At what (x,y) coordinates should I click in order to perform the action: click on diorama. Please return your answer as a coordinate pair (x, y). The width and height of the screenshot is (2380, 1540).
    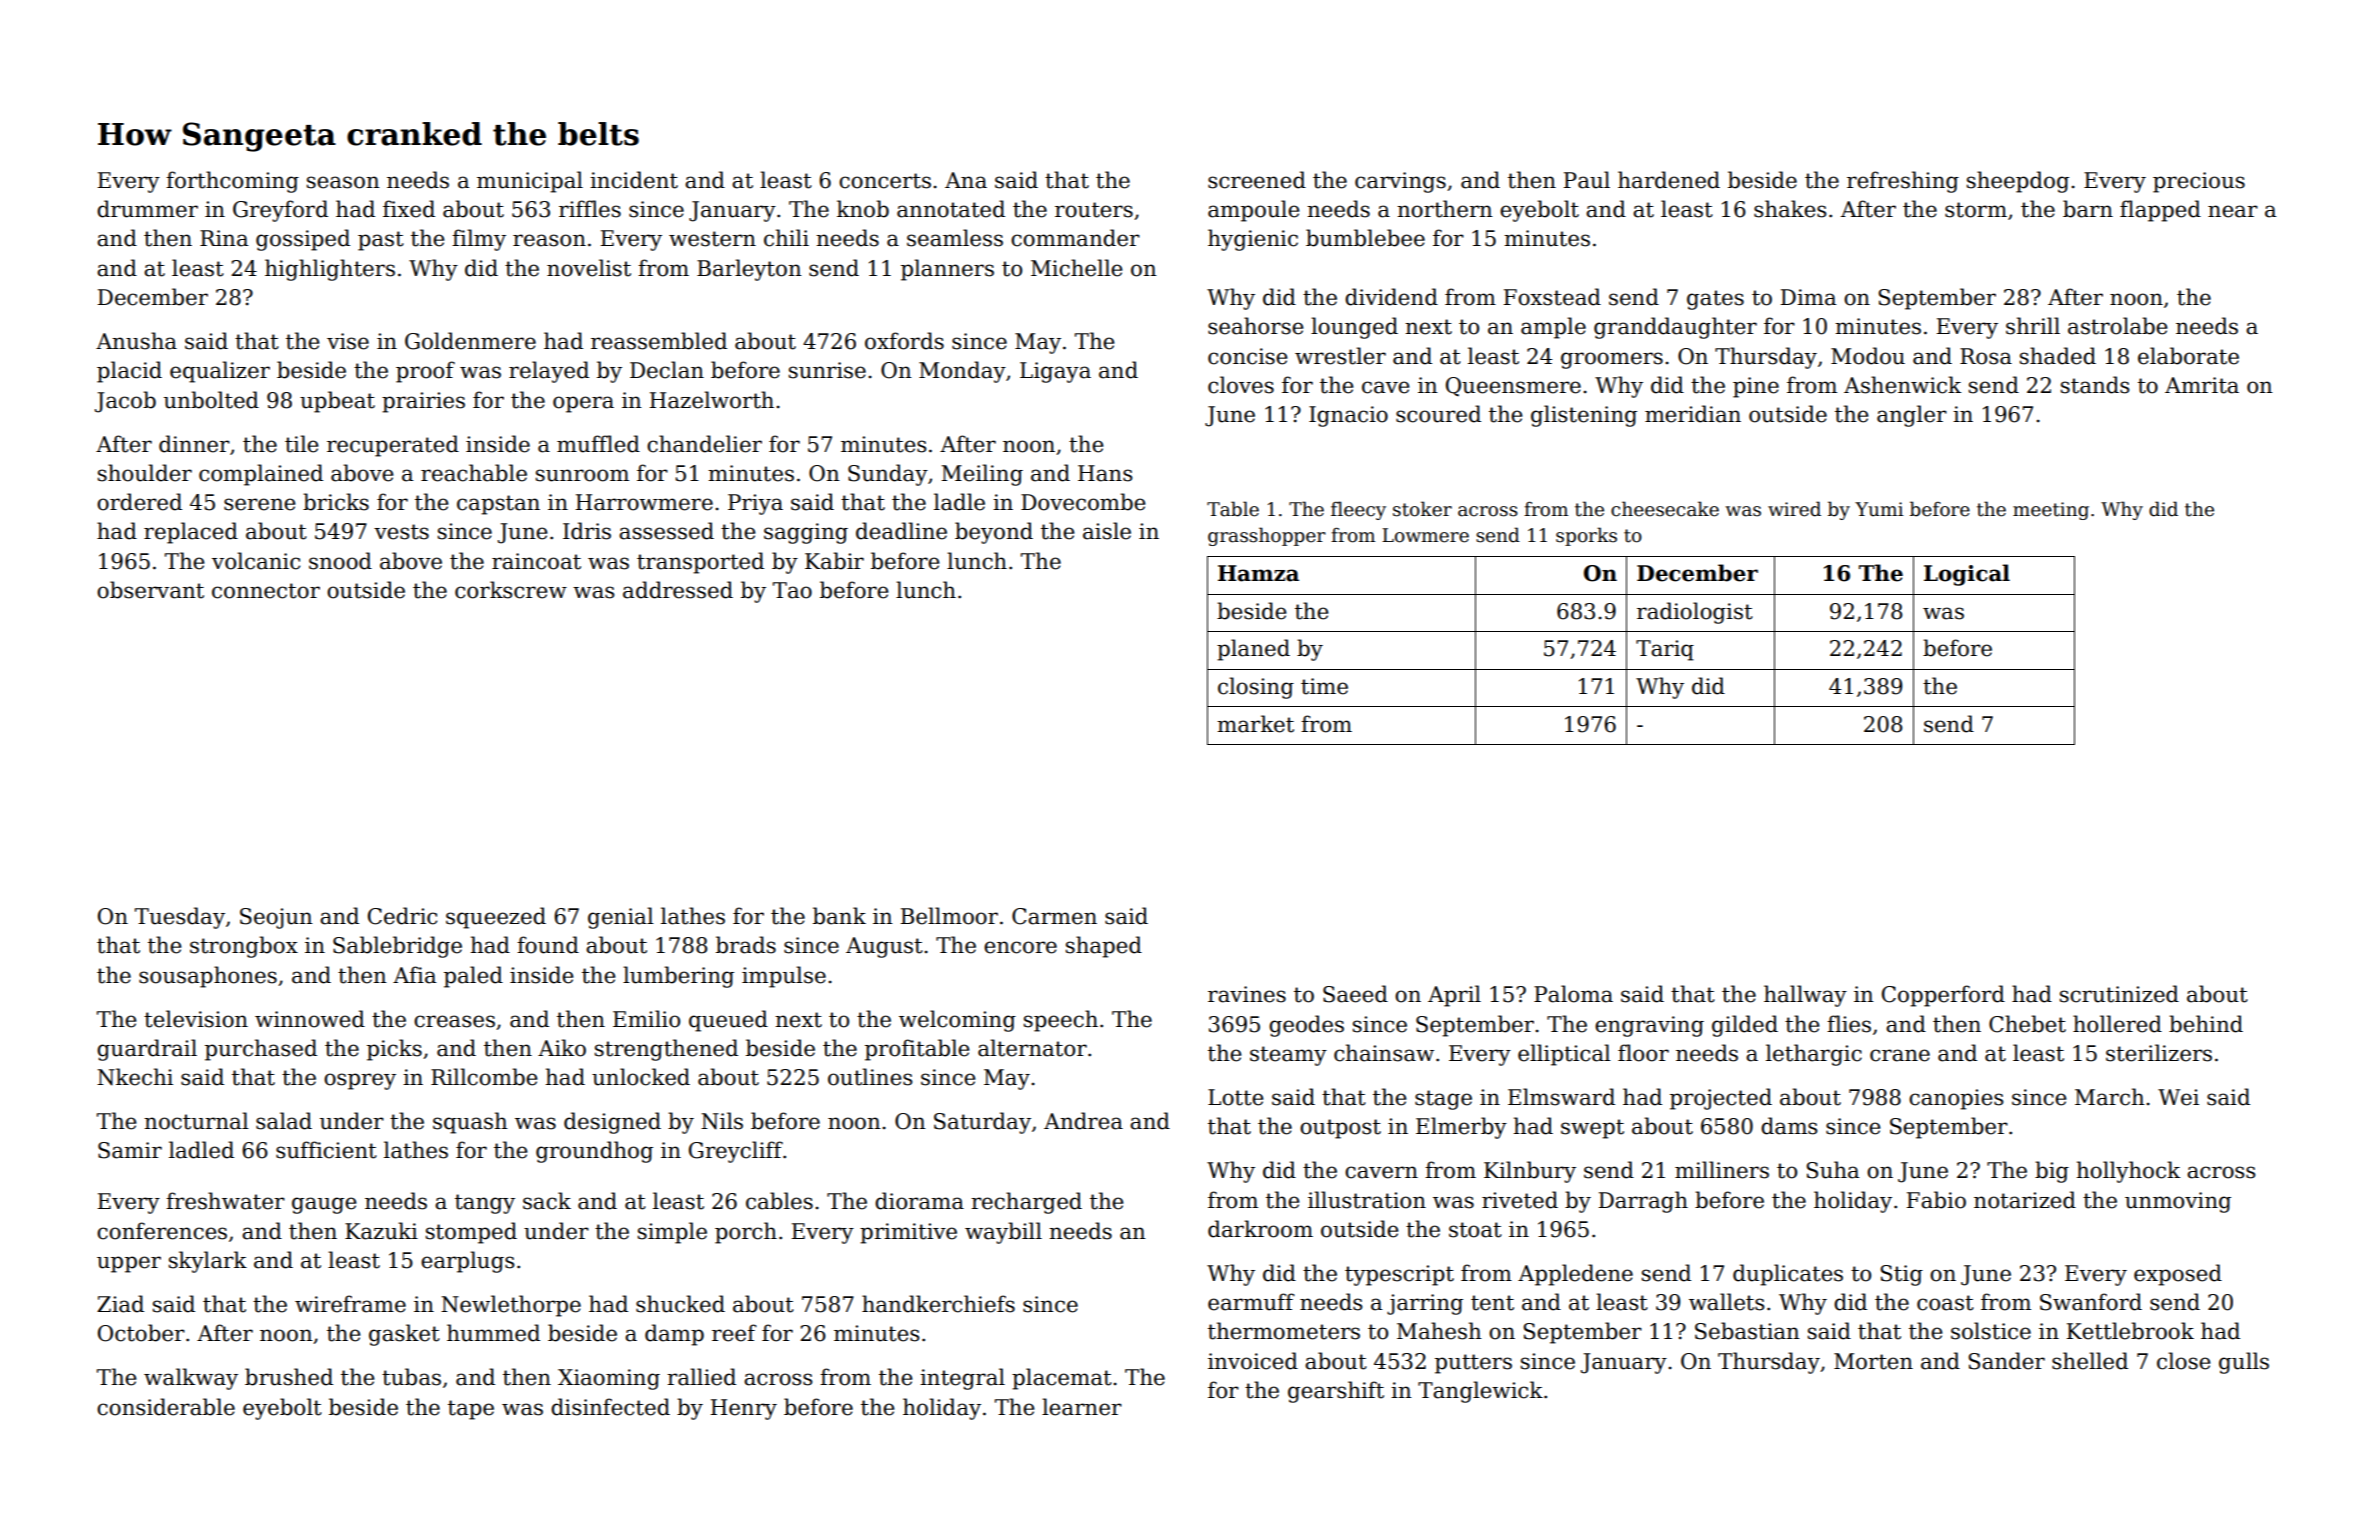
    Looking at the image, I should click on (919, 1201).
